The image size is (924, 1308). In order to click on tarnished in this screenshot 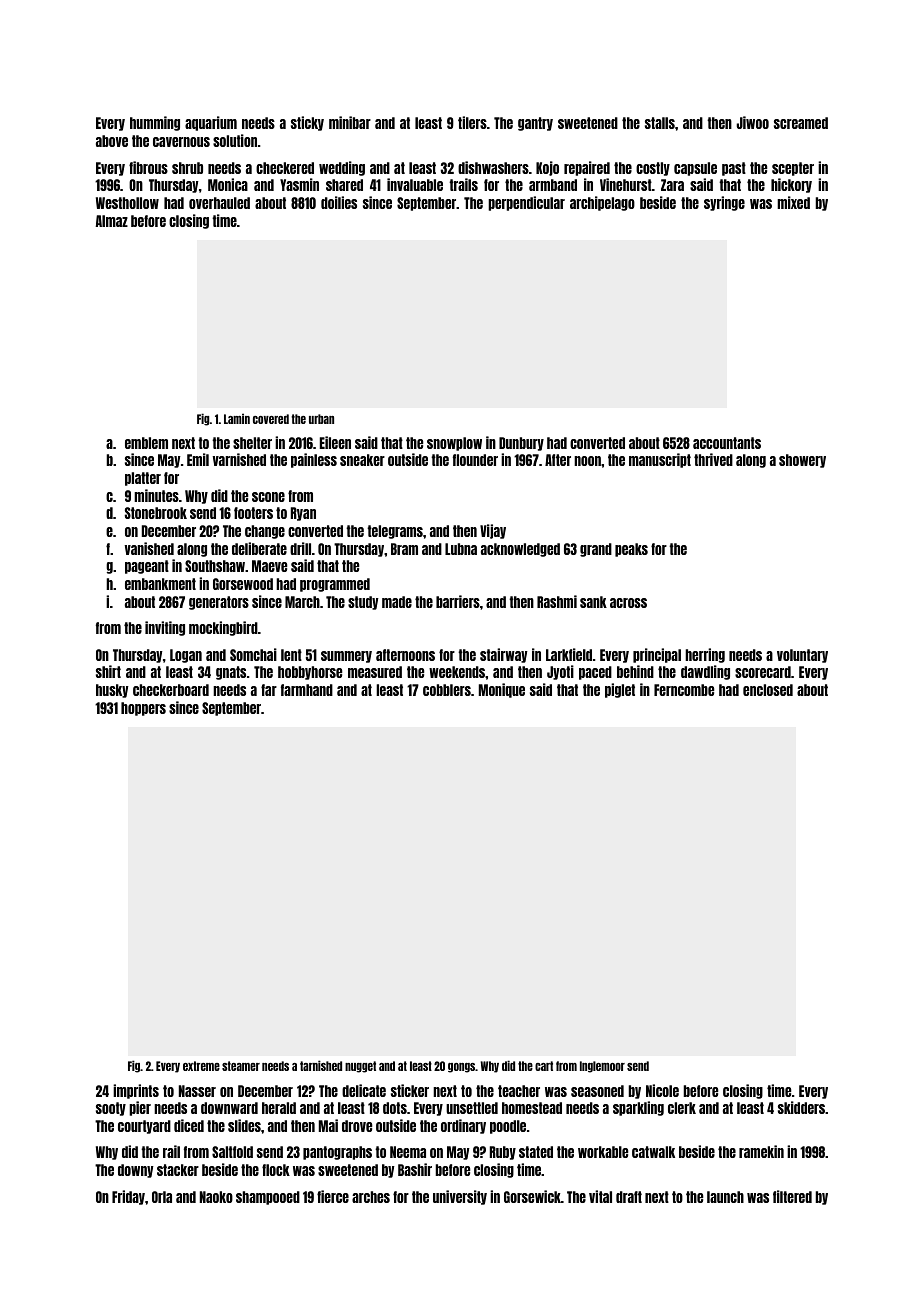, I will do `click(321, 1065)`.
